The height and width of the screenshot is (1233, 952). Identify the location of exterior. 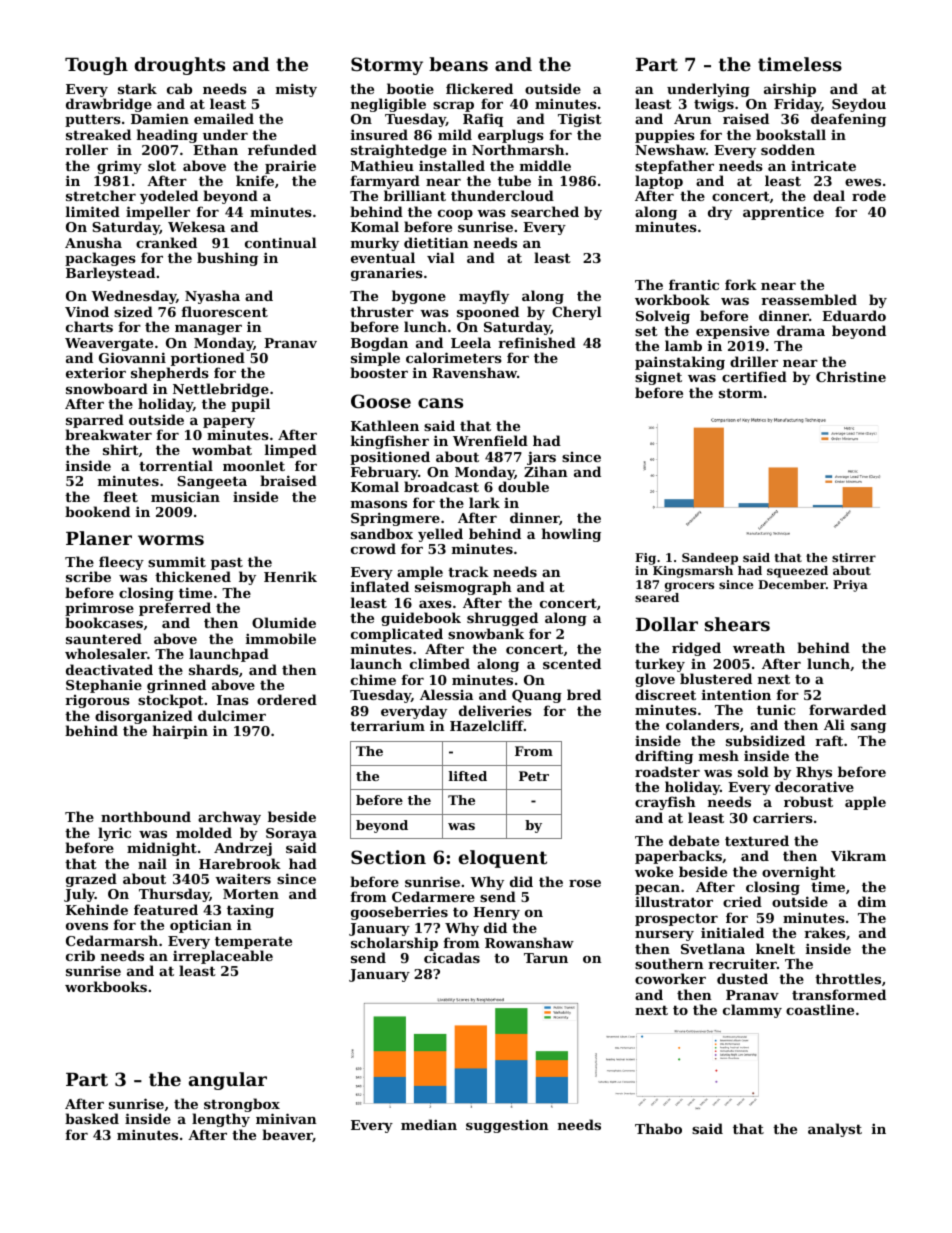
(96, 372).
